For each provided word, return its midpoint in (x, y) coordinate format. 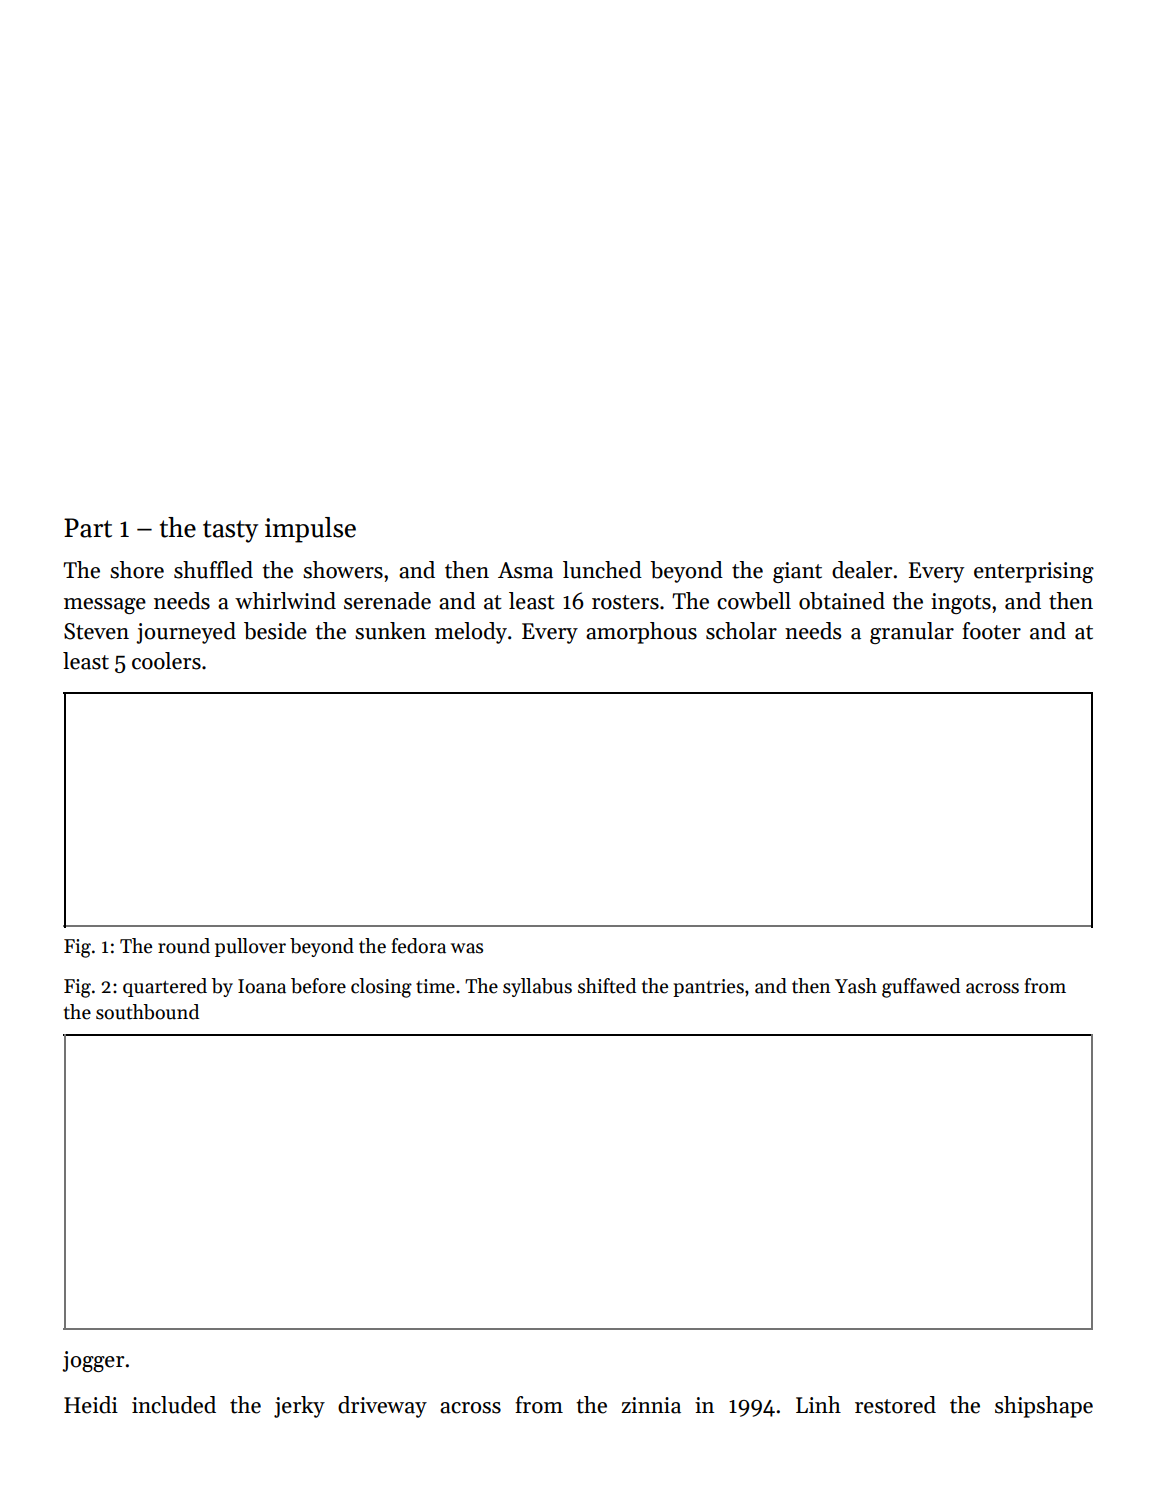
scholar (741, 631)
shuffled (213, 570)
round (184, 946)
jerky (299, 1407)
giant (797, 572)
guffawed (921, 988)
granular (912, 633)
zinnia (651, 1405)
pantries (708, 988)
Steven (96, 631)
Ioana (262, 986)
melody (471, 633)
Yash (856, 986)
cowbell (754, 601)
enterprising (1034, 572)
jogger (93, 1361)
